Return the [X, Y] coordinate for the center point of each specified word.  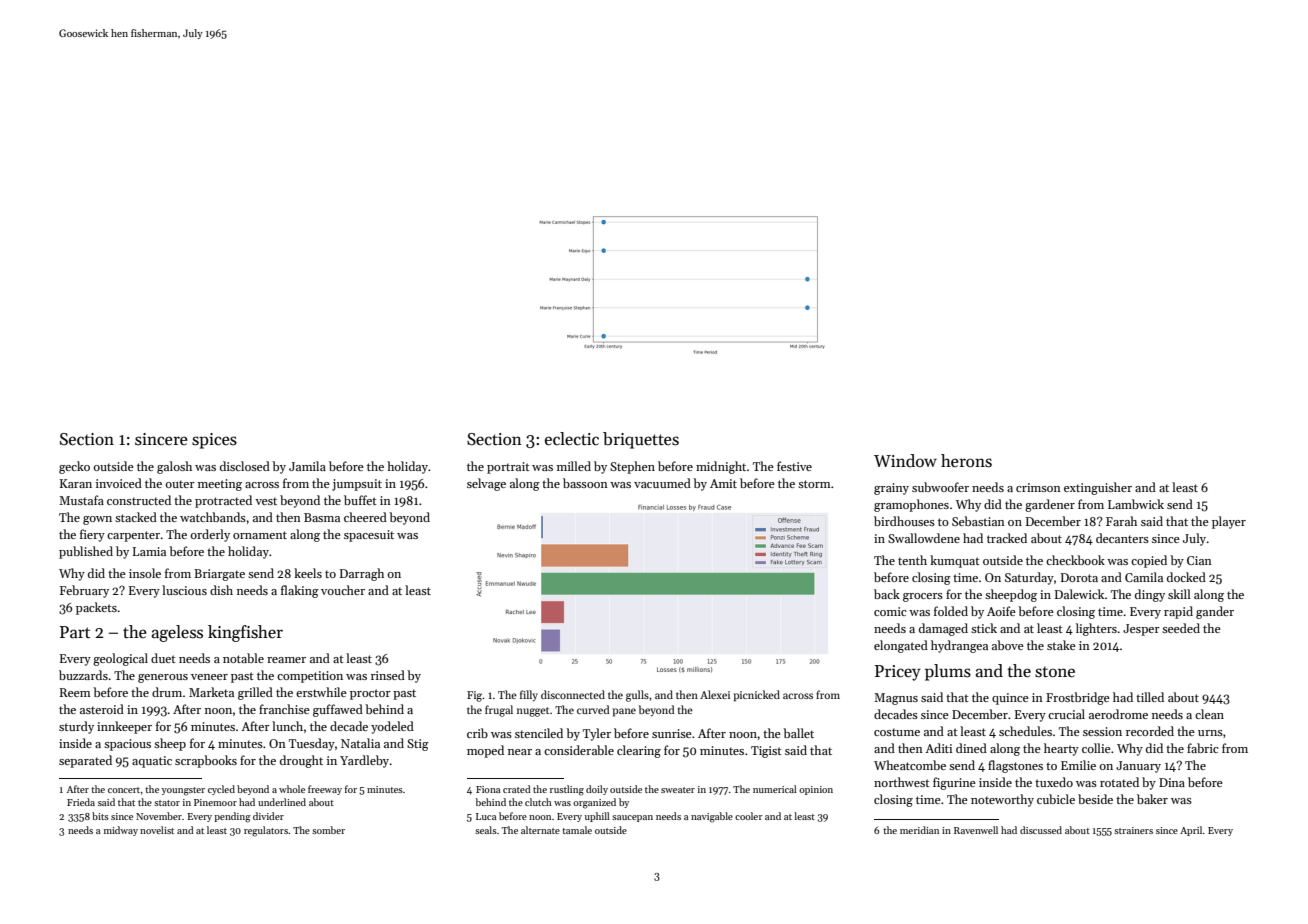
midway [121, 831]
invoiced [119, 483]
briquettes [641, 440]
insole [145, 573]
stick [984, 628]
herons [966, 461]
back [887, 594]
